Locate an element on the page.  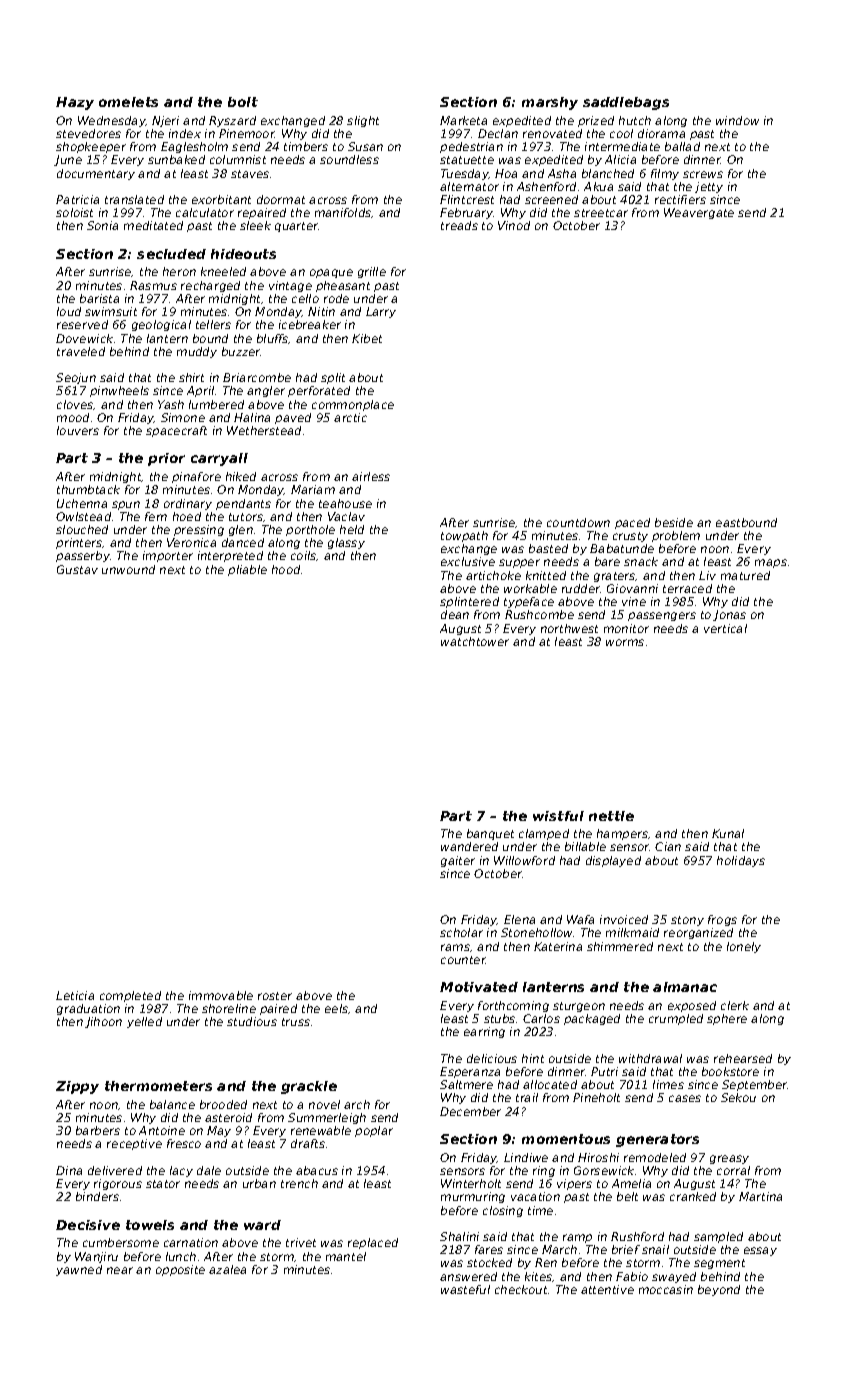
scholar is located at coordinates (461, 932).
